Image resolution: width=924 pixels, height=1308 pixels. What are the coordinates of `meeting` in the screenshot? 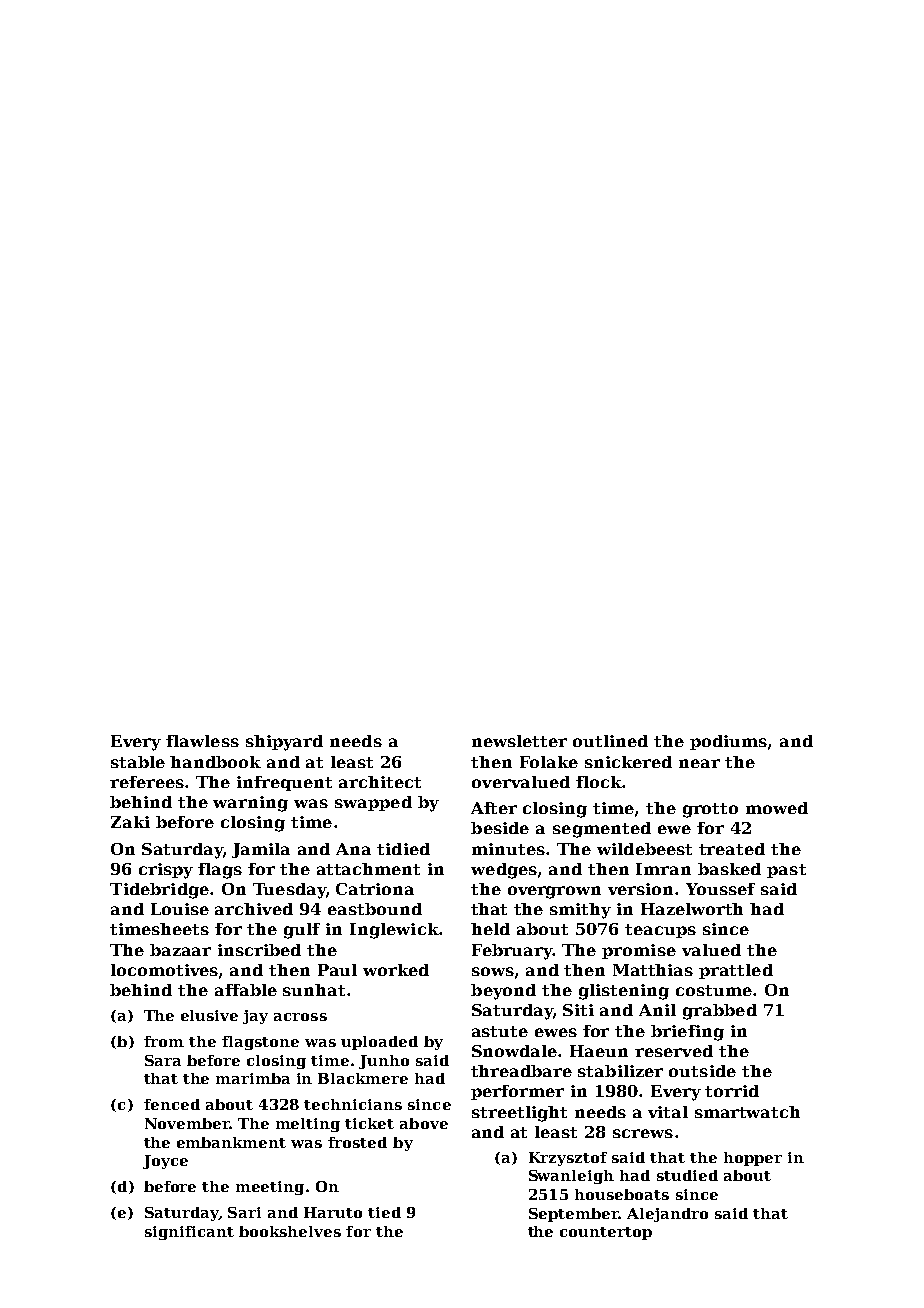 It's located at (270, 1188).
